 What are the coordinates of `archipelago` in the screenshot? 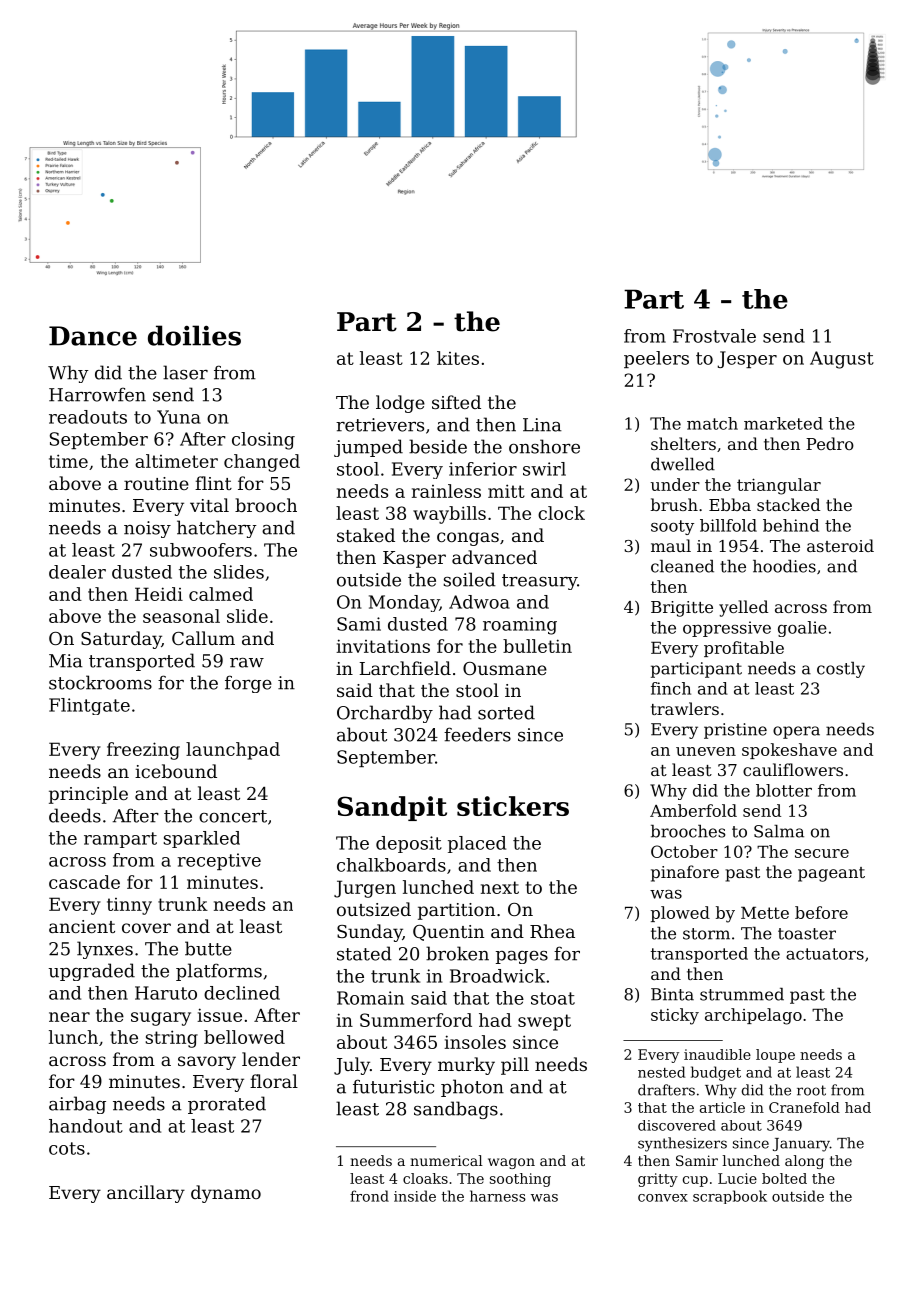 It's located at (753, 1016).
